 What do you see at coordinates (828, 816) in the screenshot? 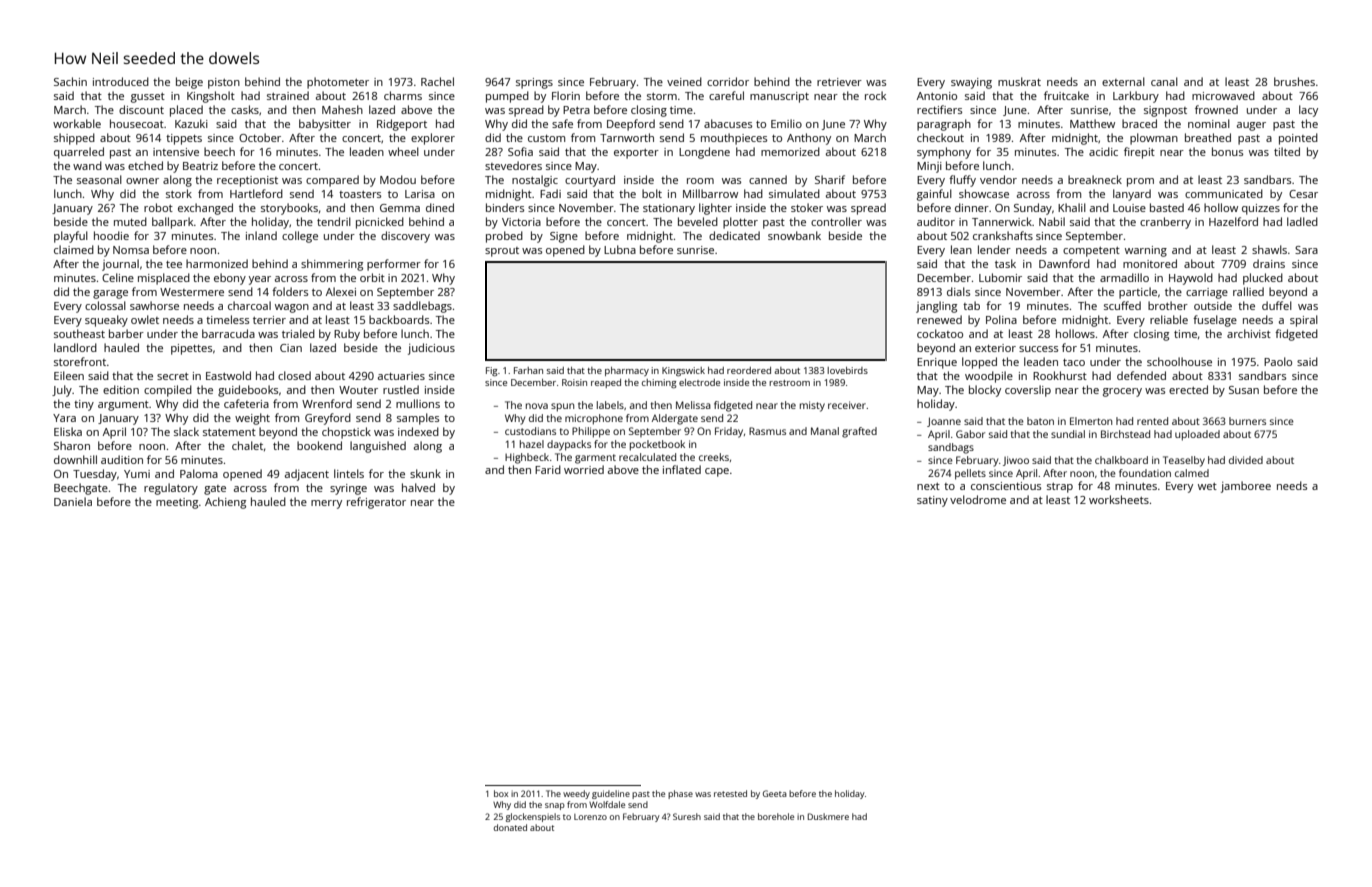
I see `Duskmere` at bounding box center [828, 816].
